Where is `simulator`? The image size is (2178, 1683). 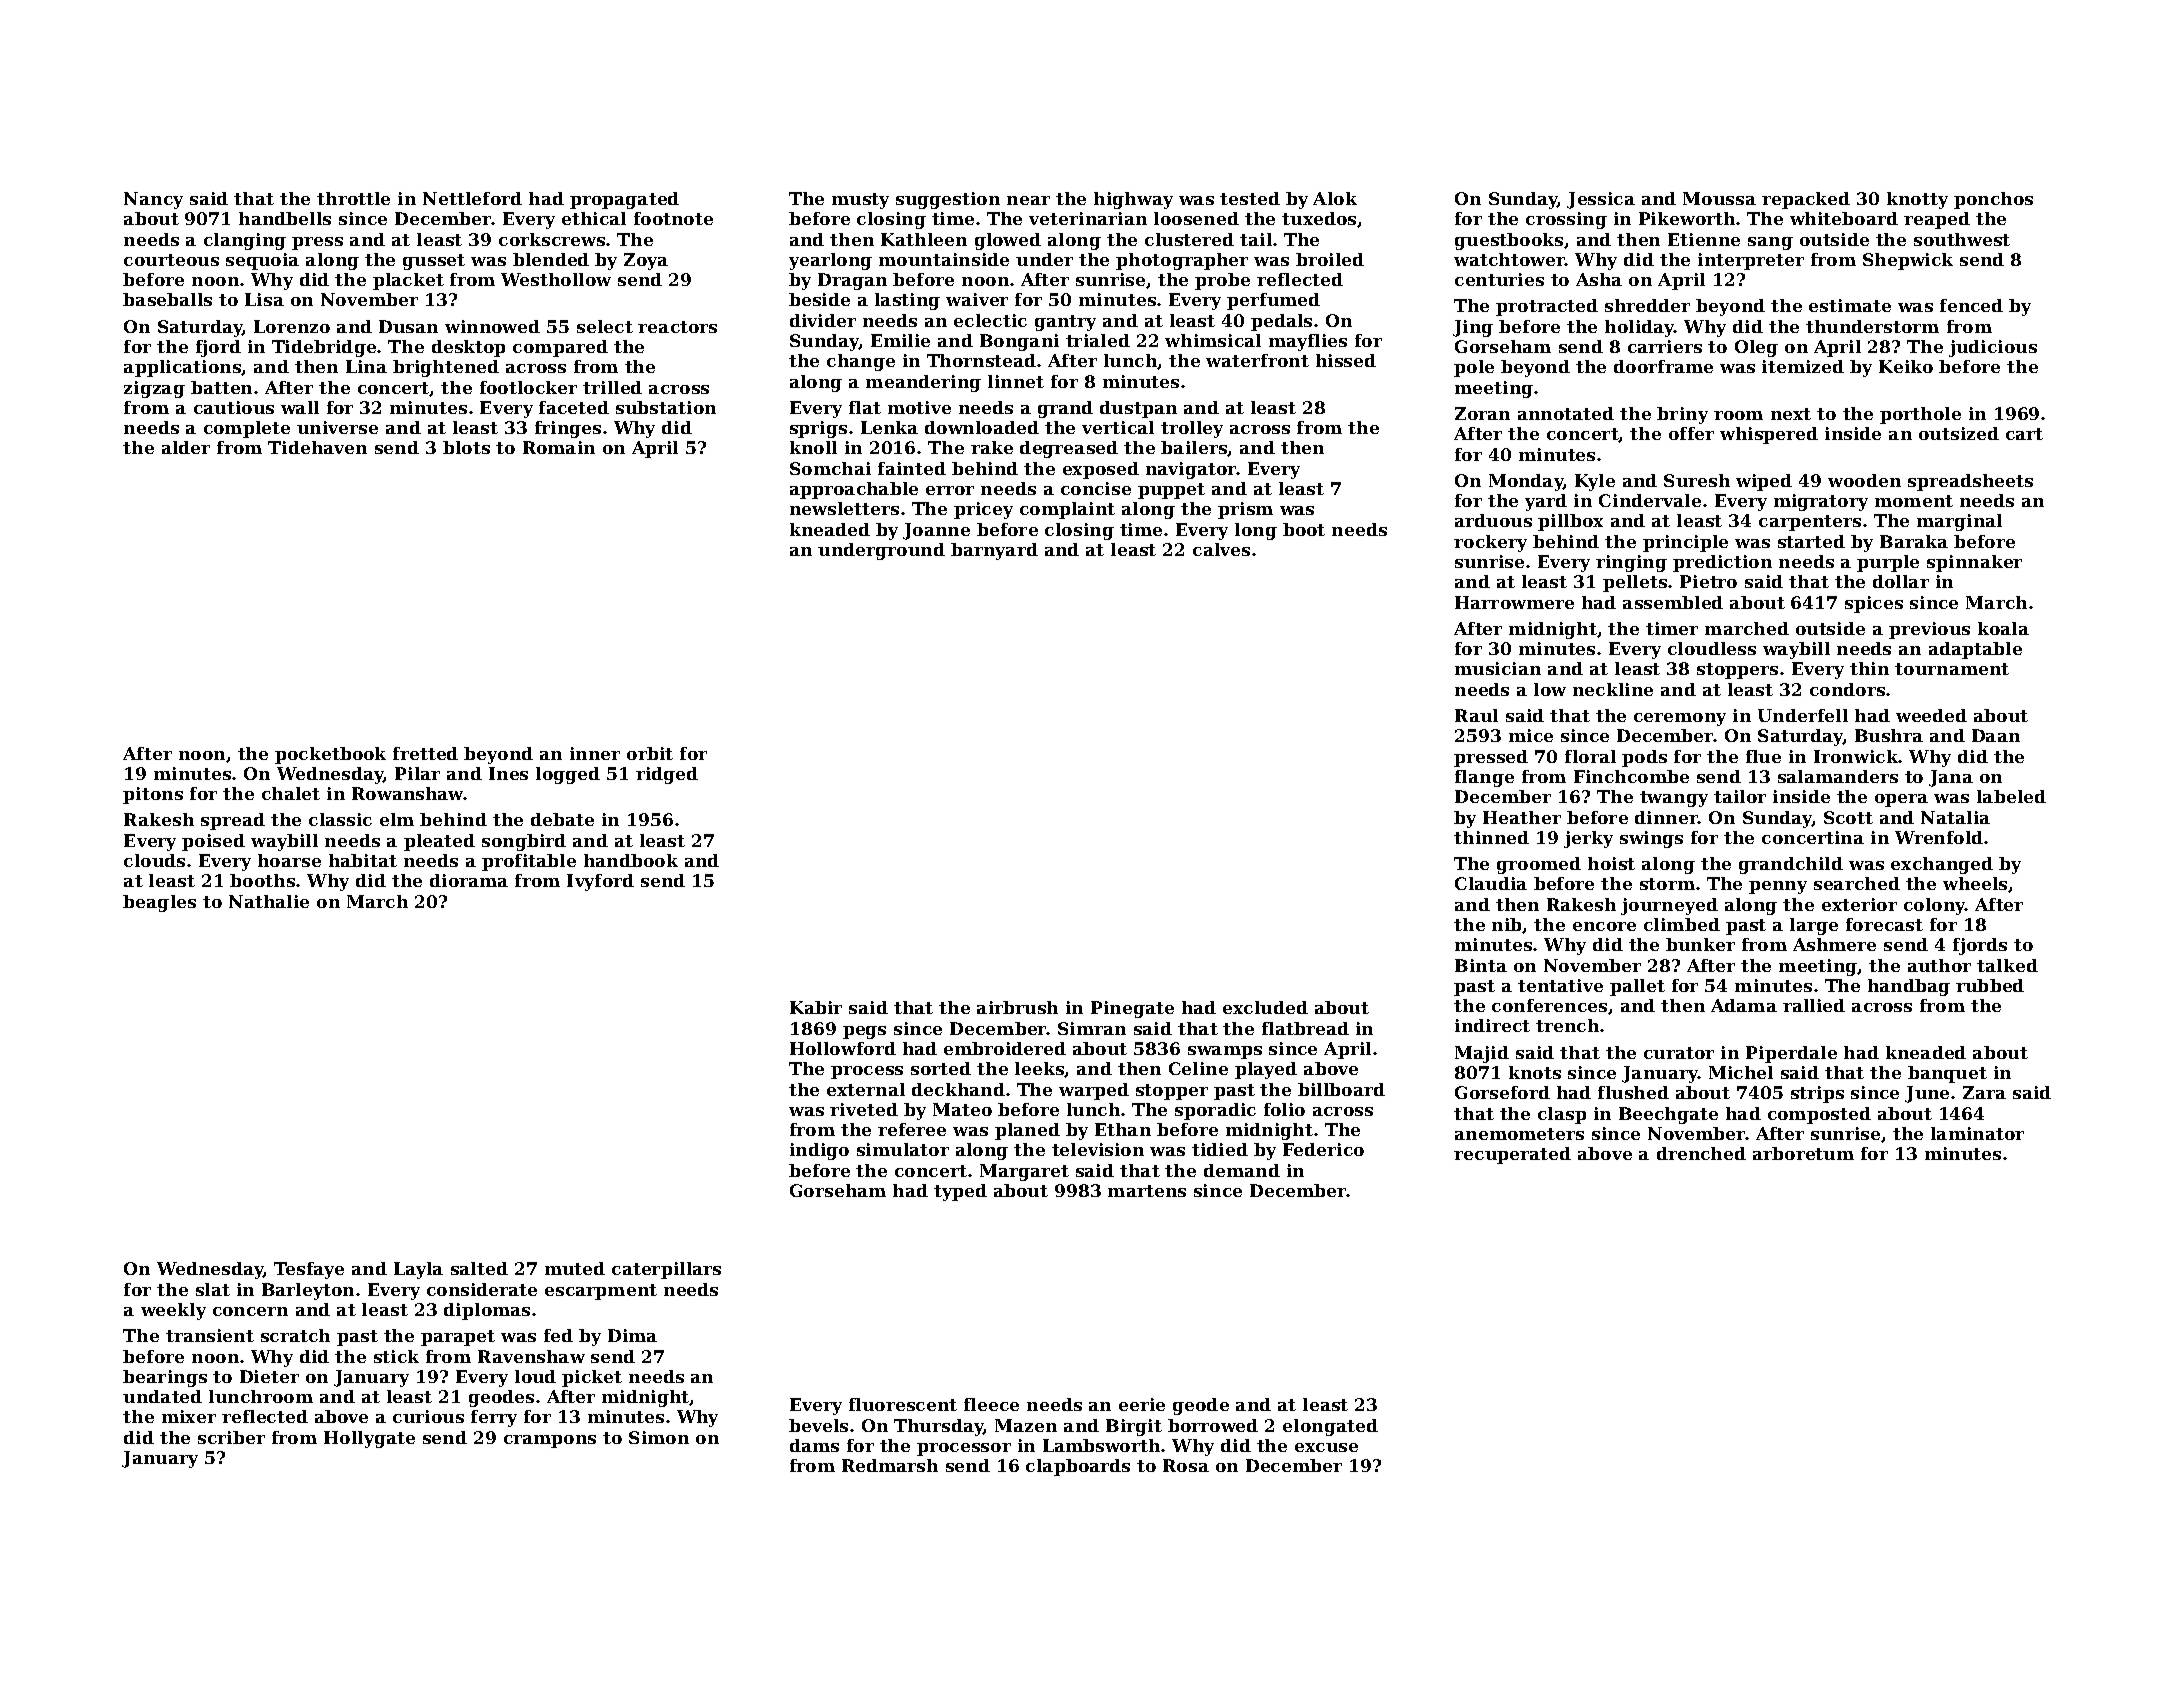
simulator is located at coordinates (903, 1149).
